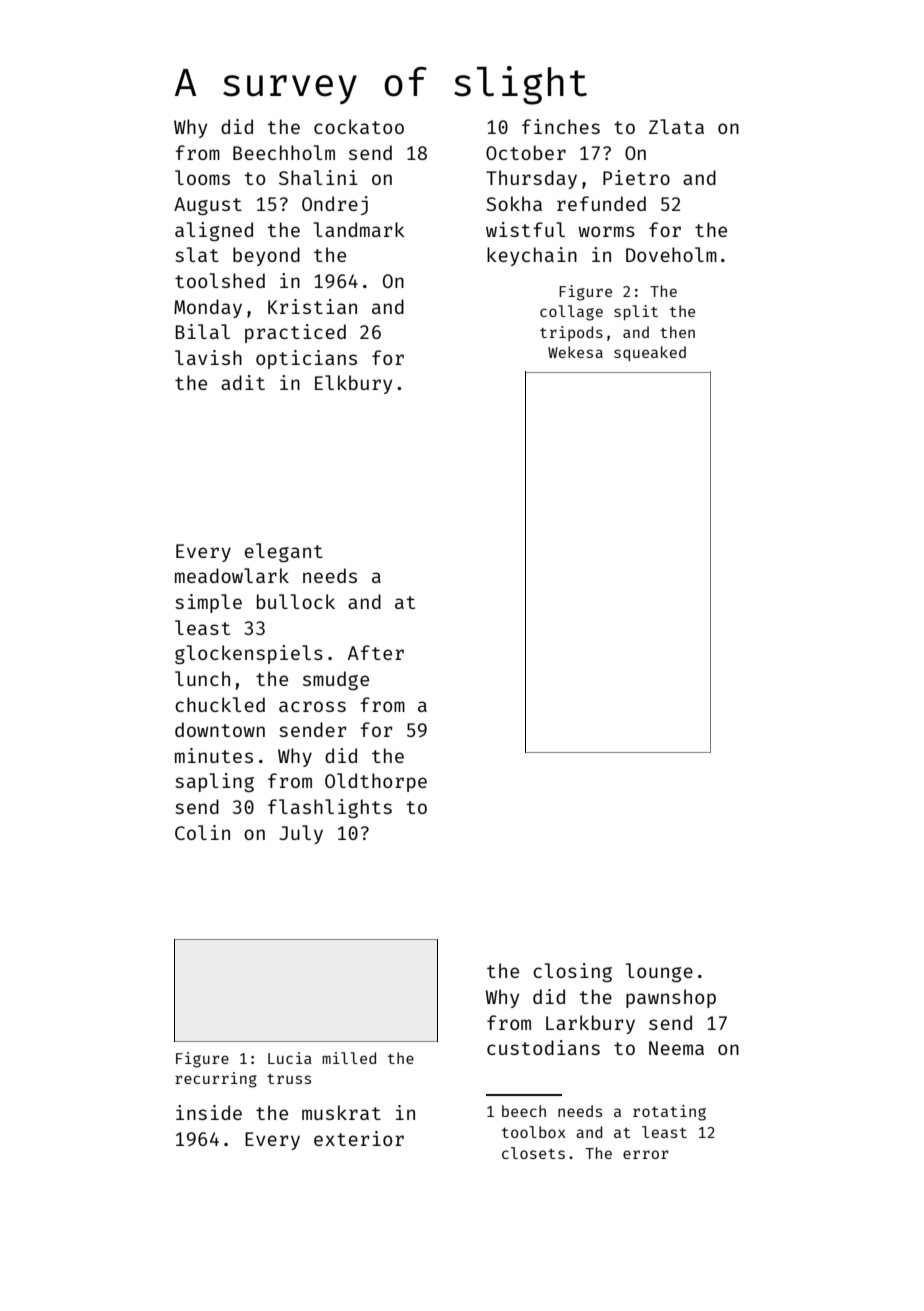 The width and height of the screenshot is (924, 1311). What do you see at coordinates (676, 126) in the screenshot?
I see `Zlata` at bounding box center [676, 126].
